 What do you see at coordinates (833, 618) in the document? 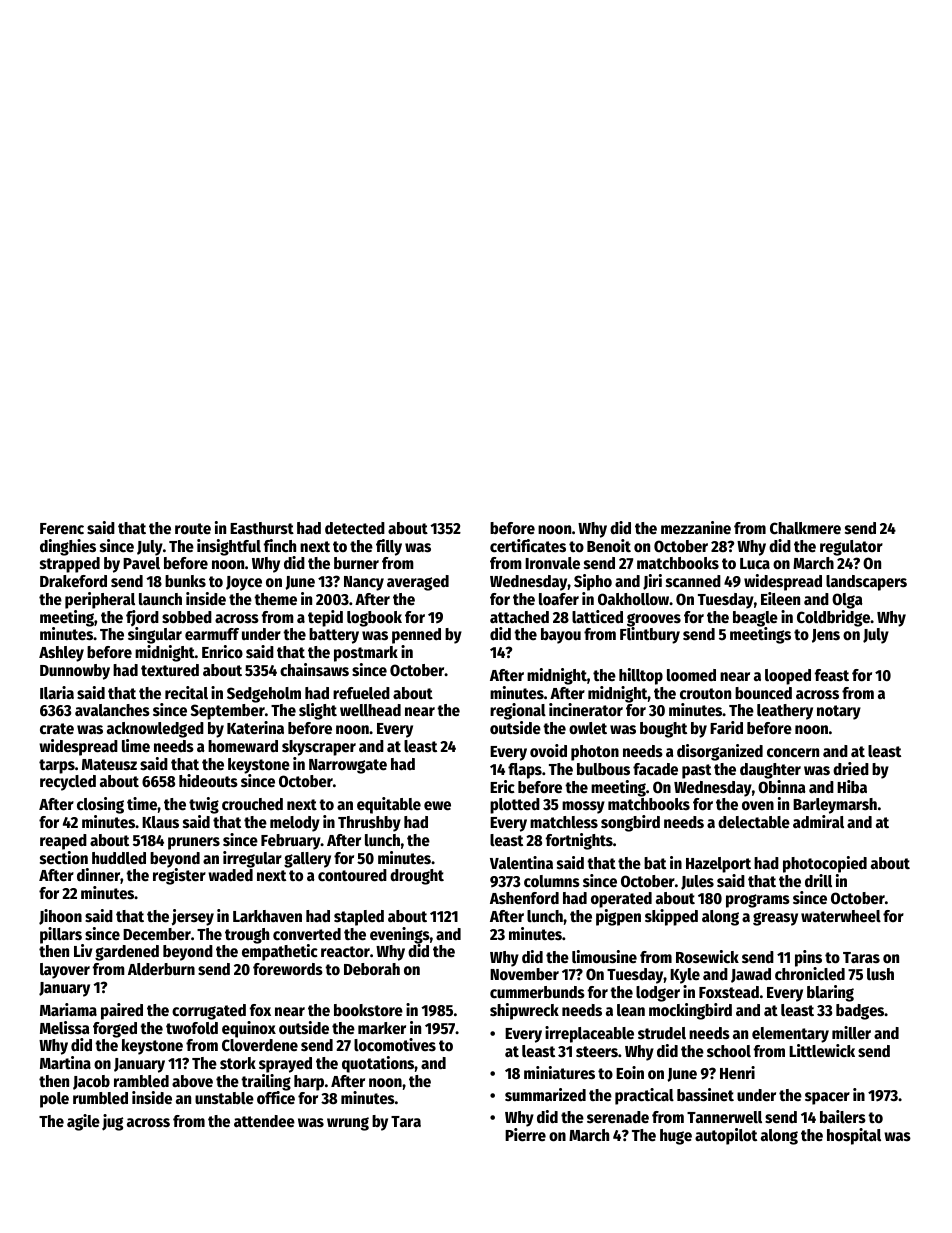
I see `Coldbridge` at bounding box center [833, 618].
